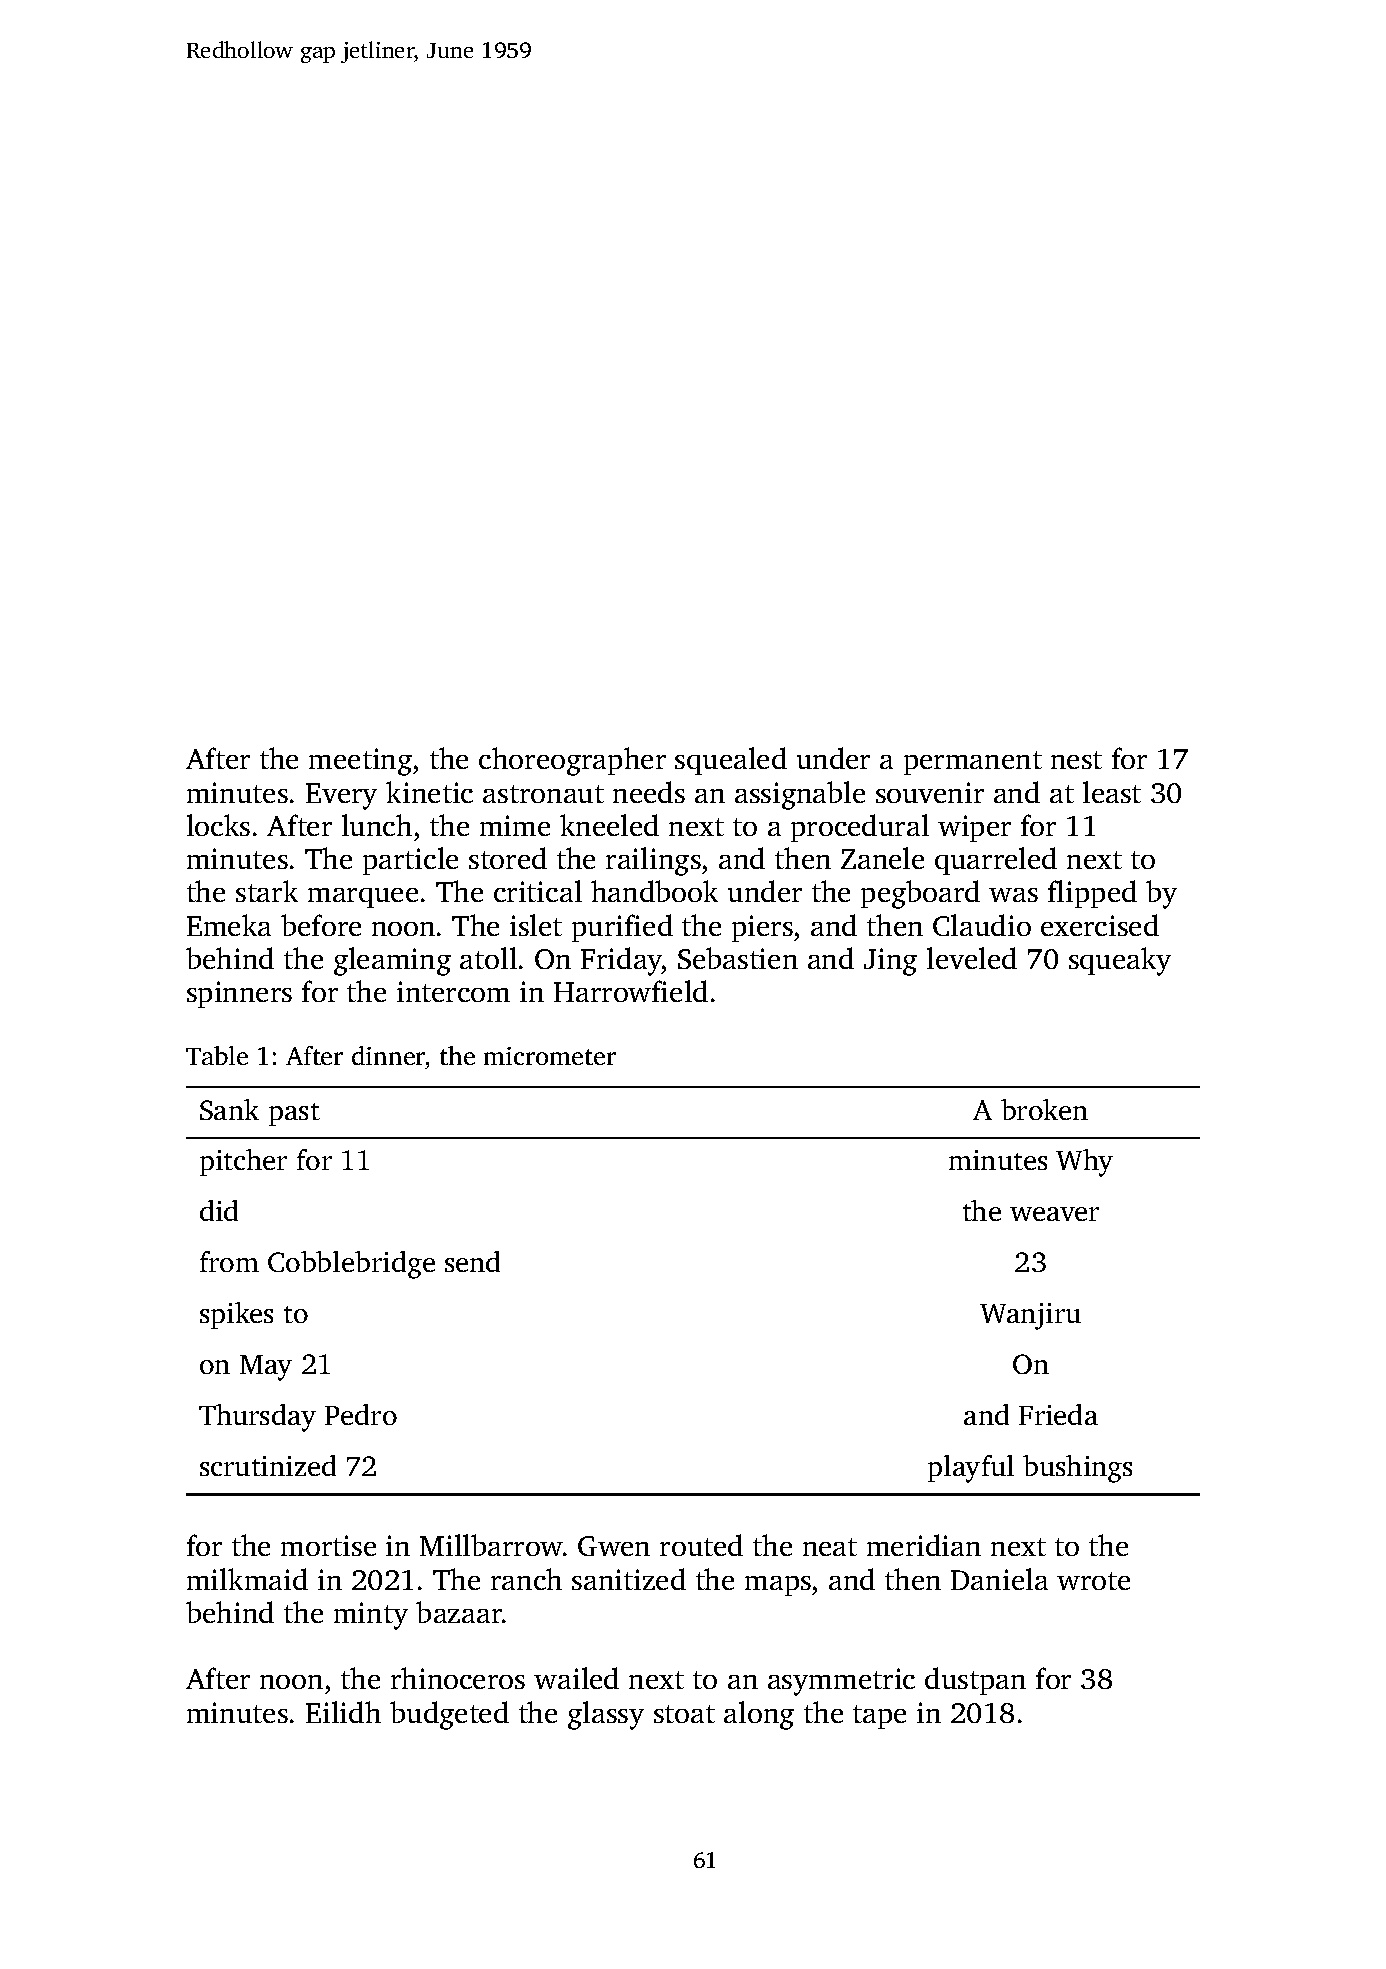 The width and height of the image is (1386, 1969). I want to click on Gwen, so click(614, 1546).
